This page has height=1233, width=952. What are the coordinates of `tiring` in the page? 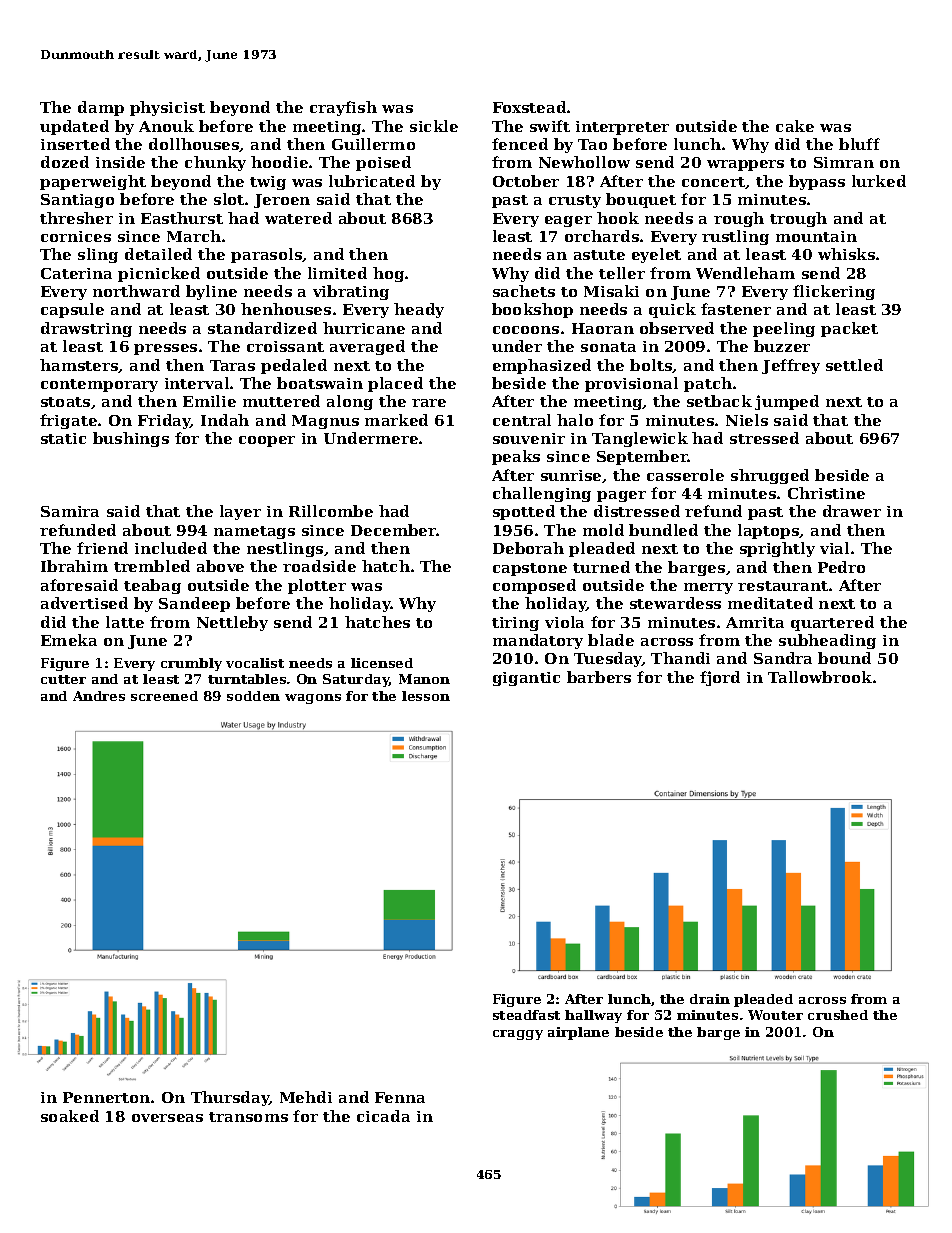 It's located at (515, 624).
